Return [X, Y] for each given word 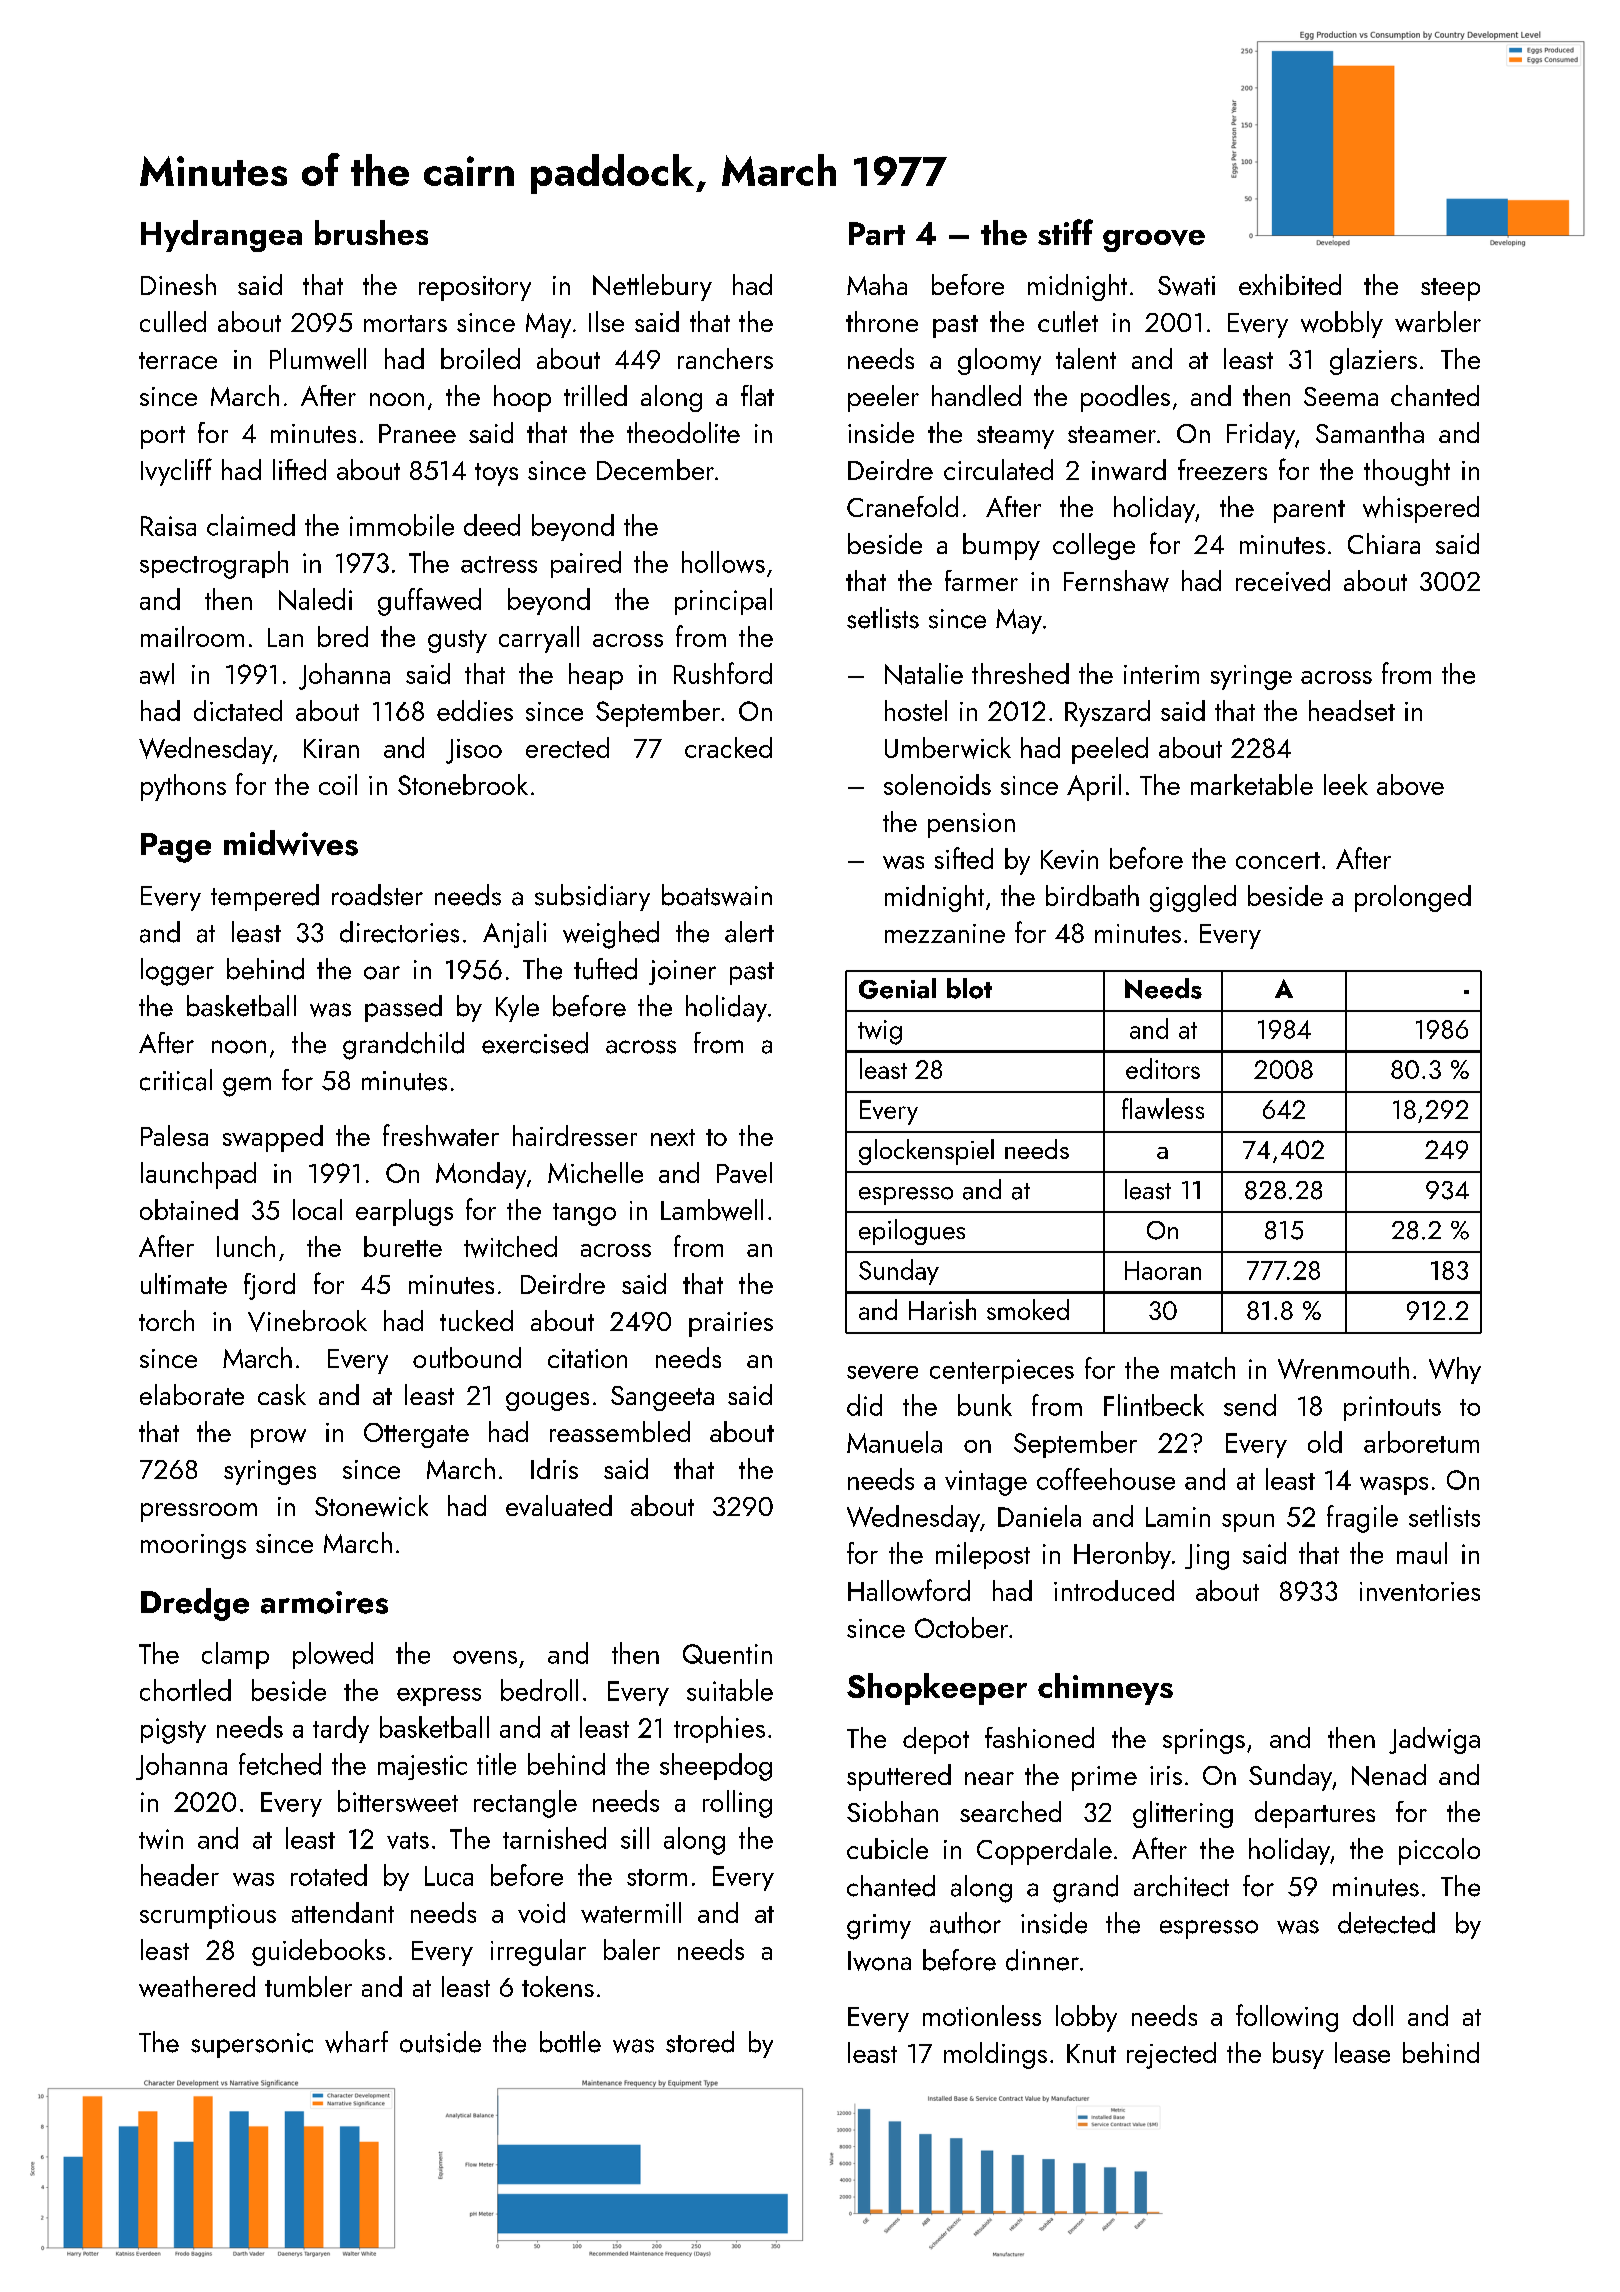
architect [1181, 1886]
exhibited [1290, 284]
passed [403, 1008]
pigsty [173, 1731]
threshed [1020, 673]
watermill [631, 1912]
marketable [1252, 784]
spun [1248, 1523]
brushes [371, 232]
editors [1163, 1068]
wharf [356, 2042]
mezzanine [945, 933]
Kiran [331, 748]
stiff [1065, 232]
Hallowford [909, 1590]
